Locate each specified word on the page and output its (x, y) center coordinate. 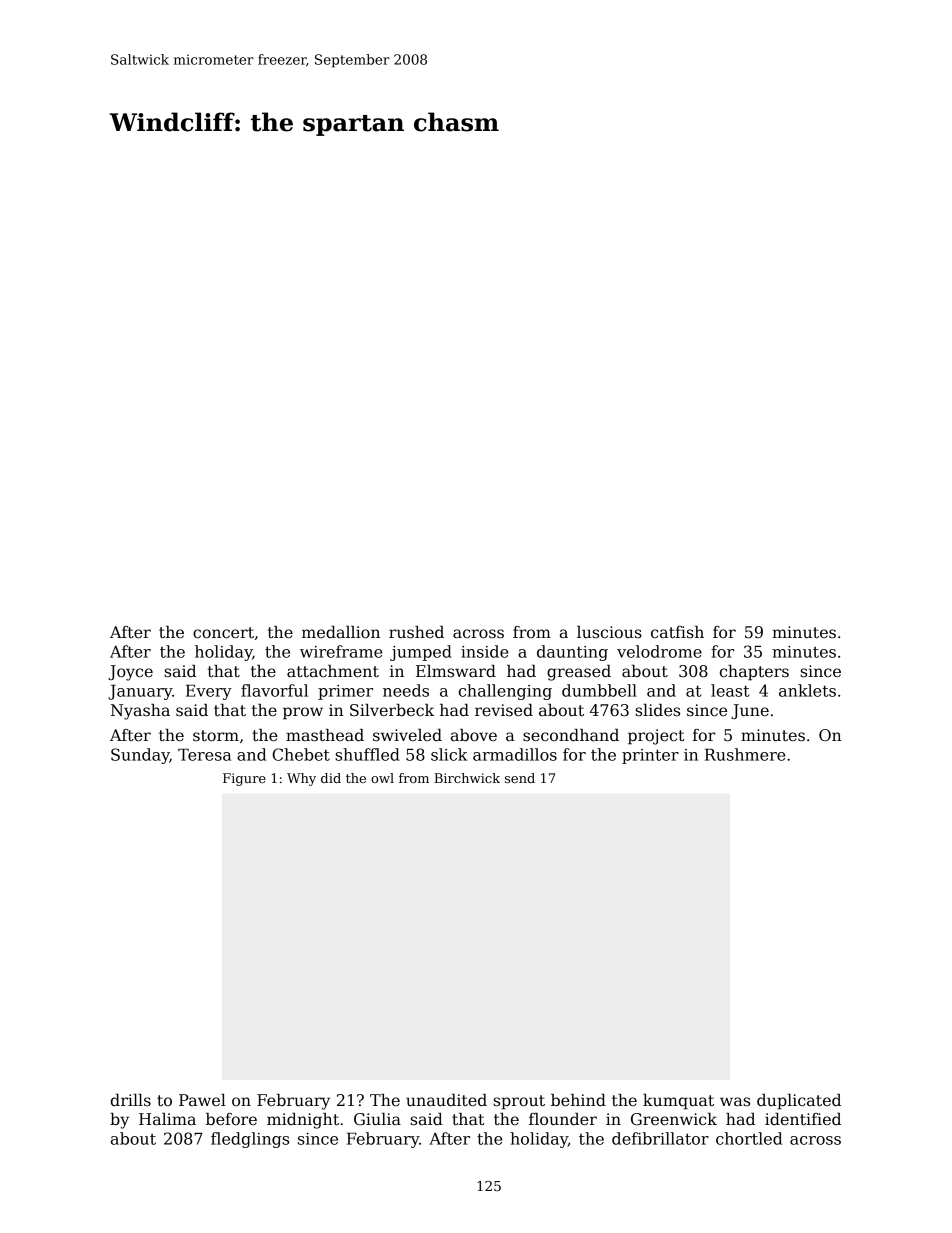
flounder (563, 1119)
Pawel (202, 1100)
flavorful (274, 690)
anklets (807, 690)
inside (484, 651)
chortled (749, 1138)
